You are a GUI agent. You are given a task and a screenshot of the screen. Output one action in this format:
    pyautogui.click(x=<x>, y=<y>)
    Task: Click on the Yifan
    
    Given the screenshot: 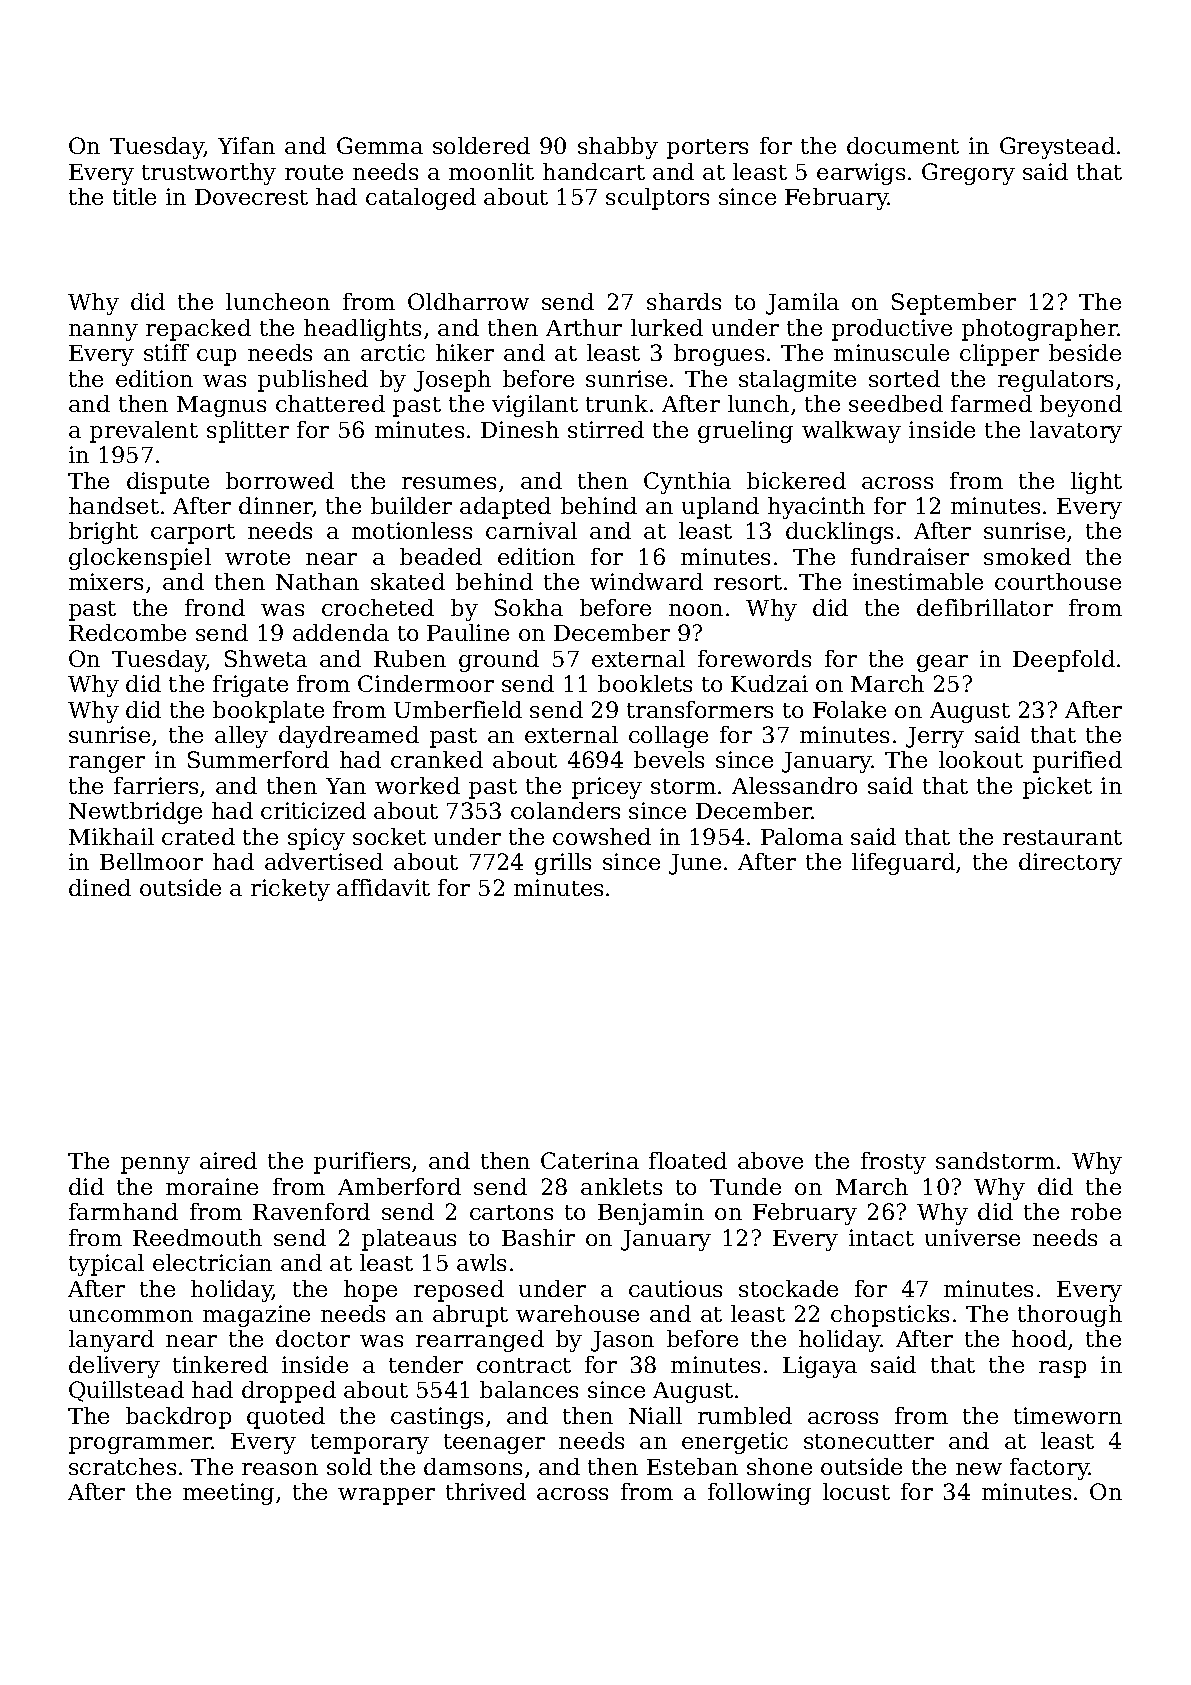 What is the action you would take?
    pyautogui.click(x=246, y=145)
